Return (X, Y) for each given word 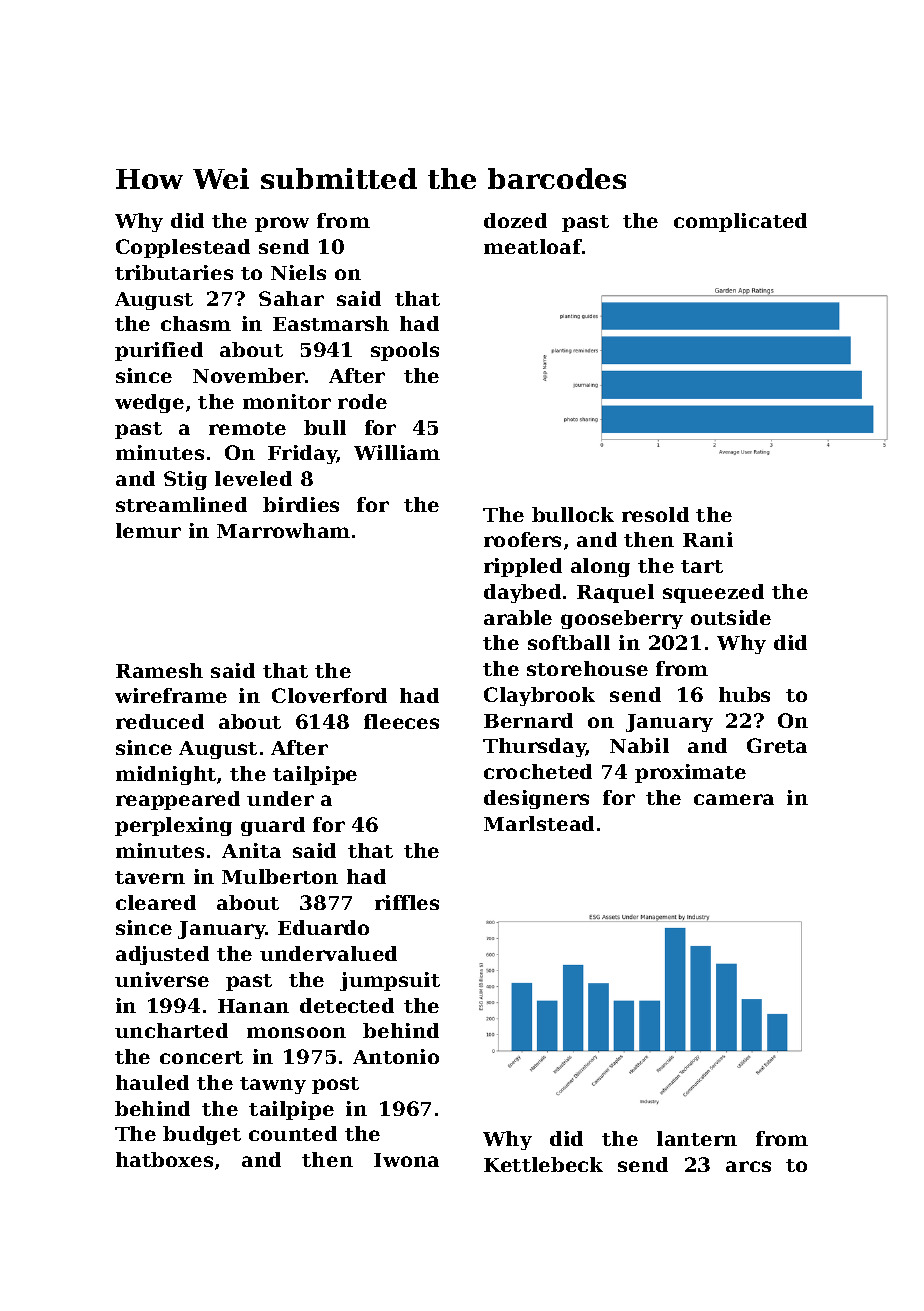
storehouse (587, 668)
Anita (251, 850)
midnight (166, 775)
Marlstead (539, 823)
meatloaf (533, 246)
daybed (522, 593)
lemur (148, 530)
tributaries (174, 272)
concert (201, 1057)
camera (734, 799)
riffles (407, 902)
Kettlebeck (543, 1164)
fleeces (401, 721)
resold (655, 514)
